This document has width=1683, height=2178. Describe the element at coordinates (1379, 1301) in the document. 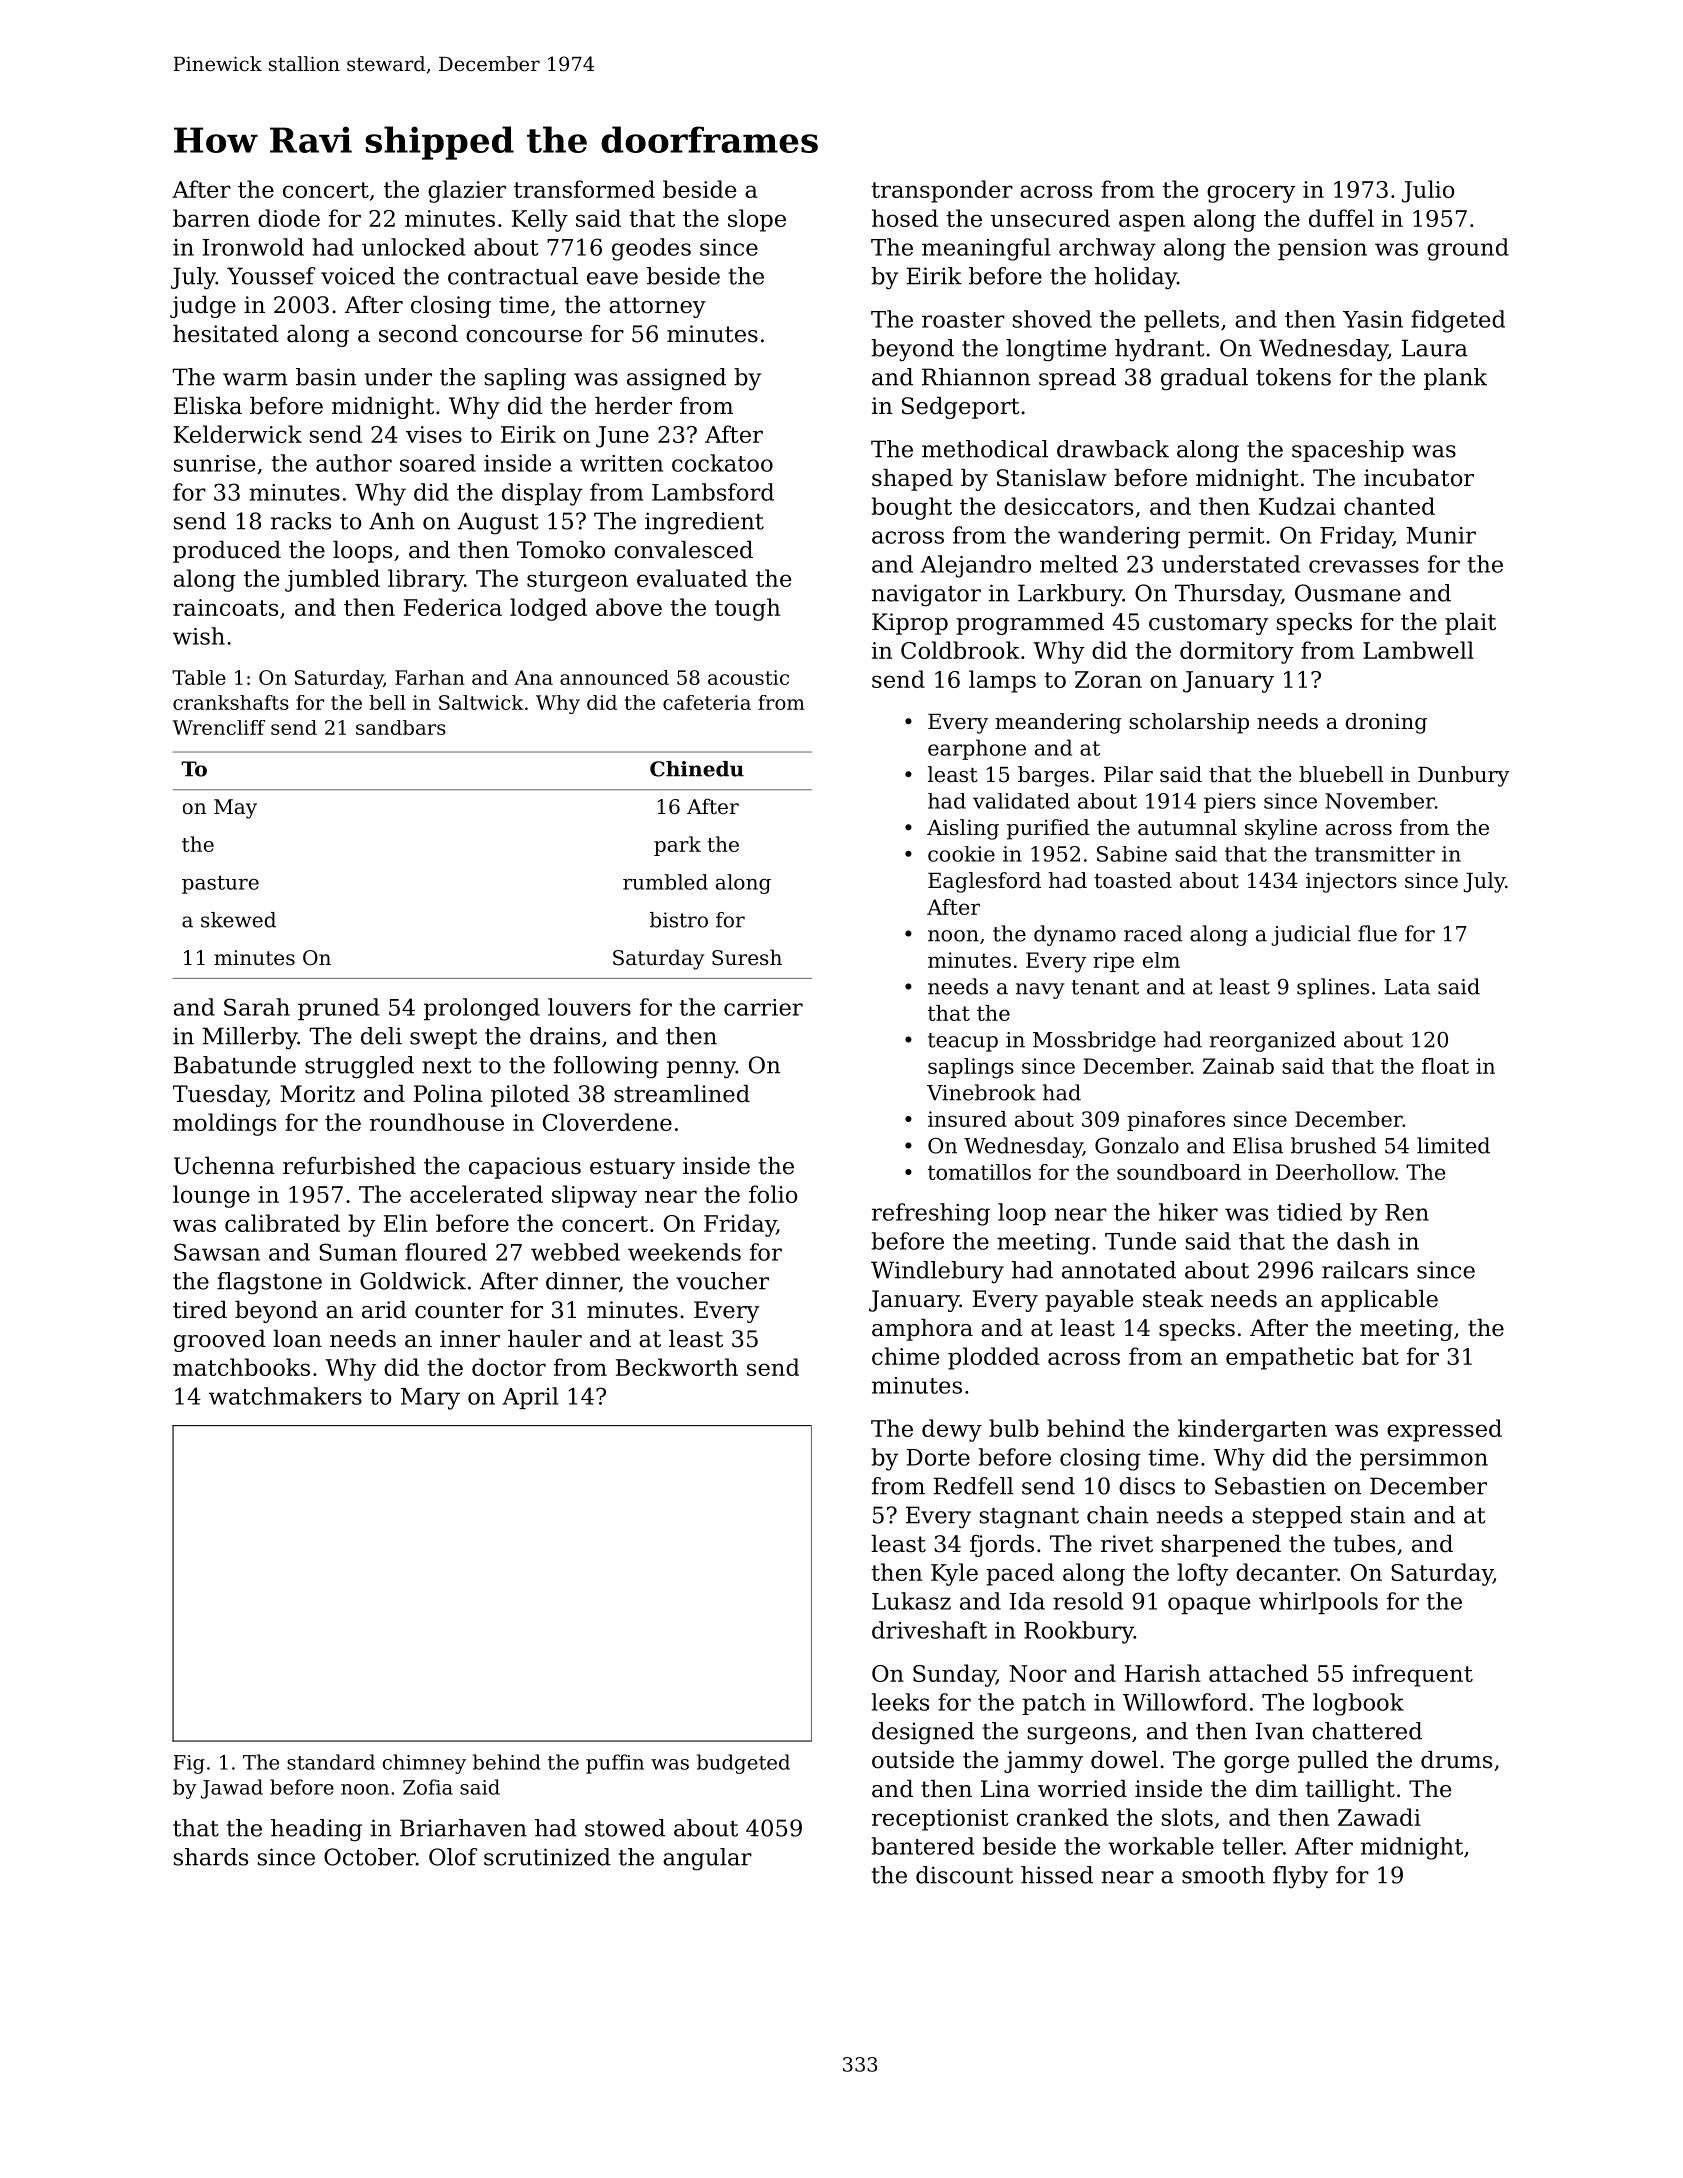

I see `applicable` at that location.
